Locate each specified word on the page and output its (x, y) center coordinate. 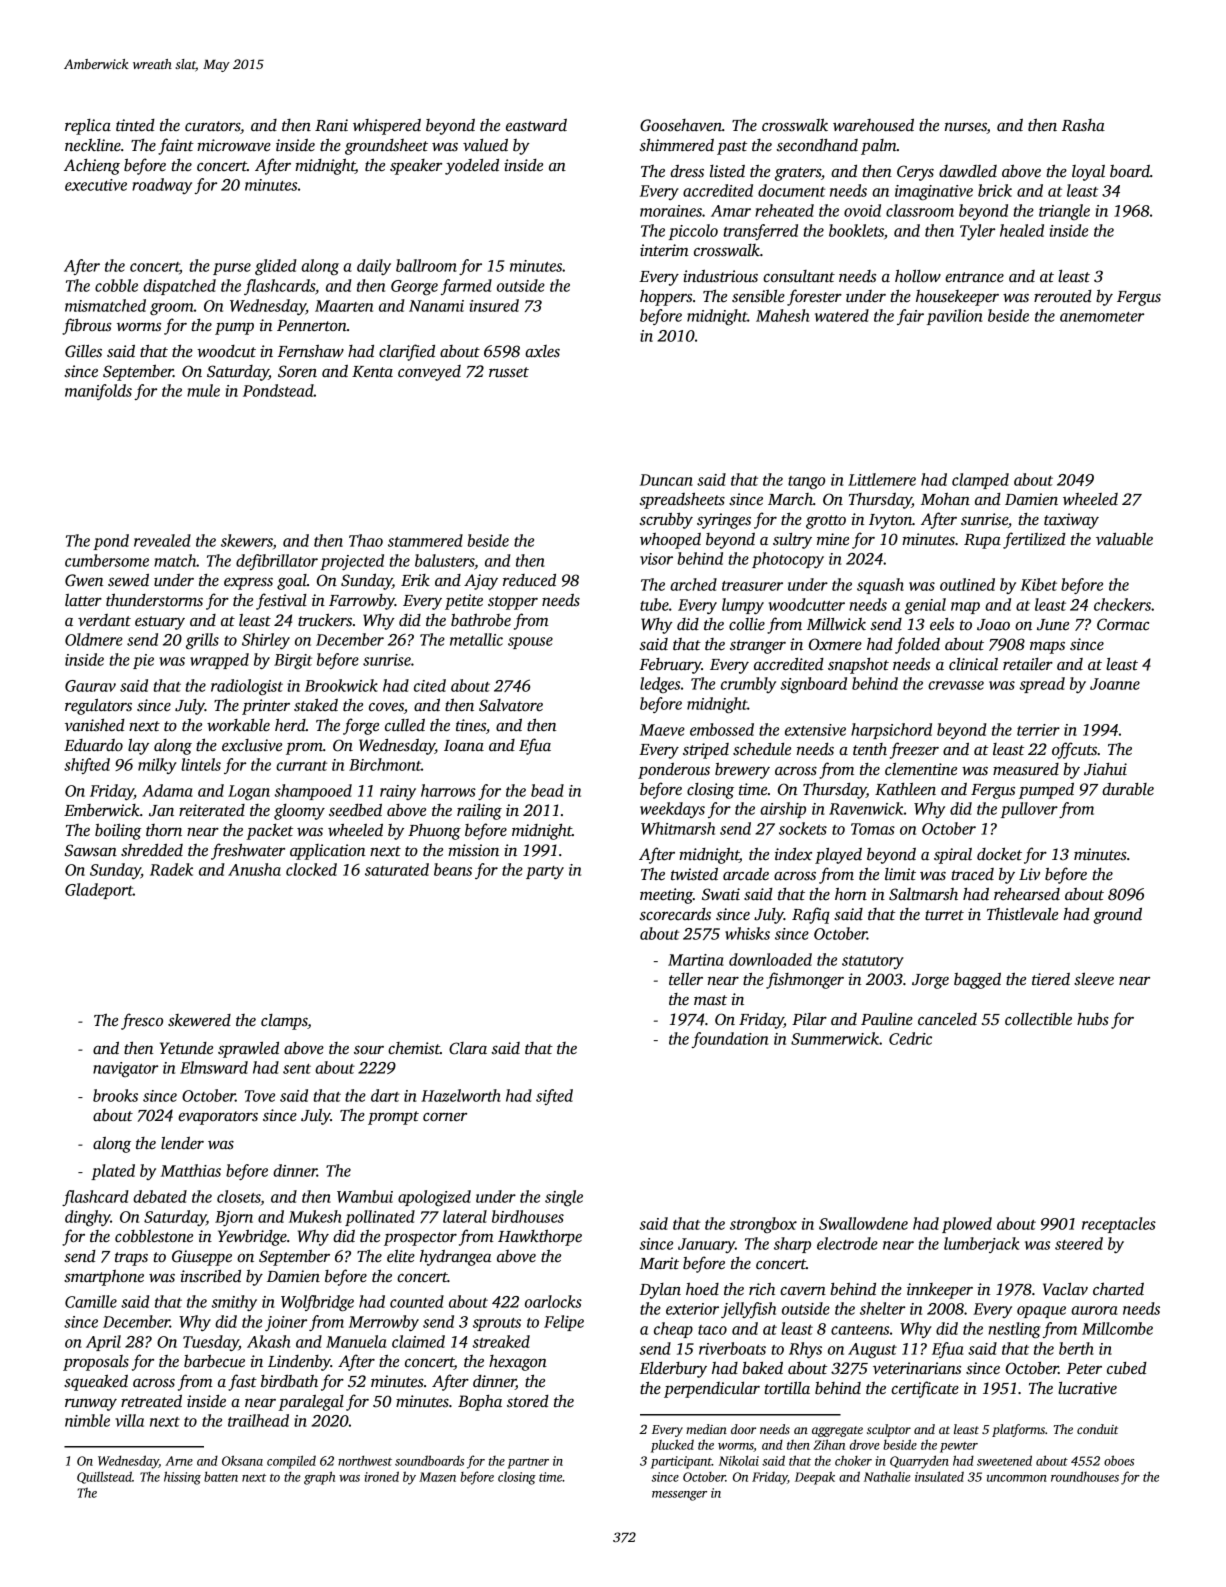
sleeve (1094, 979)
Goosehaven (681, 125)
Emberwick (102, 810)
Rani (331, 125)
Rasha (1083, 125)
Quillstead (104, 1477)
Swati (721, 894)
